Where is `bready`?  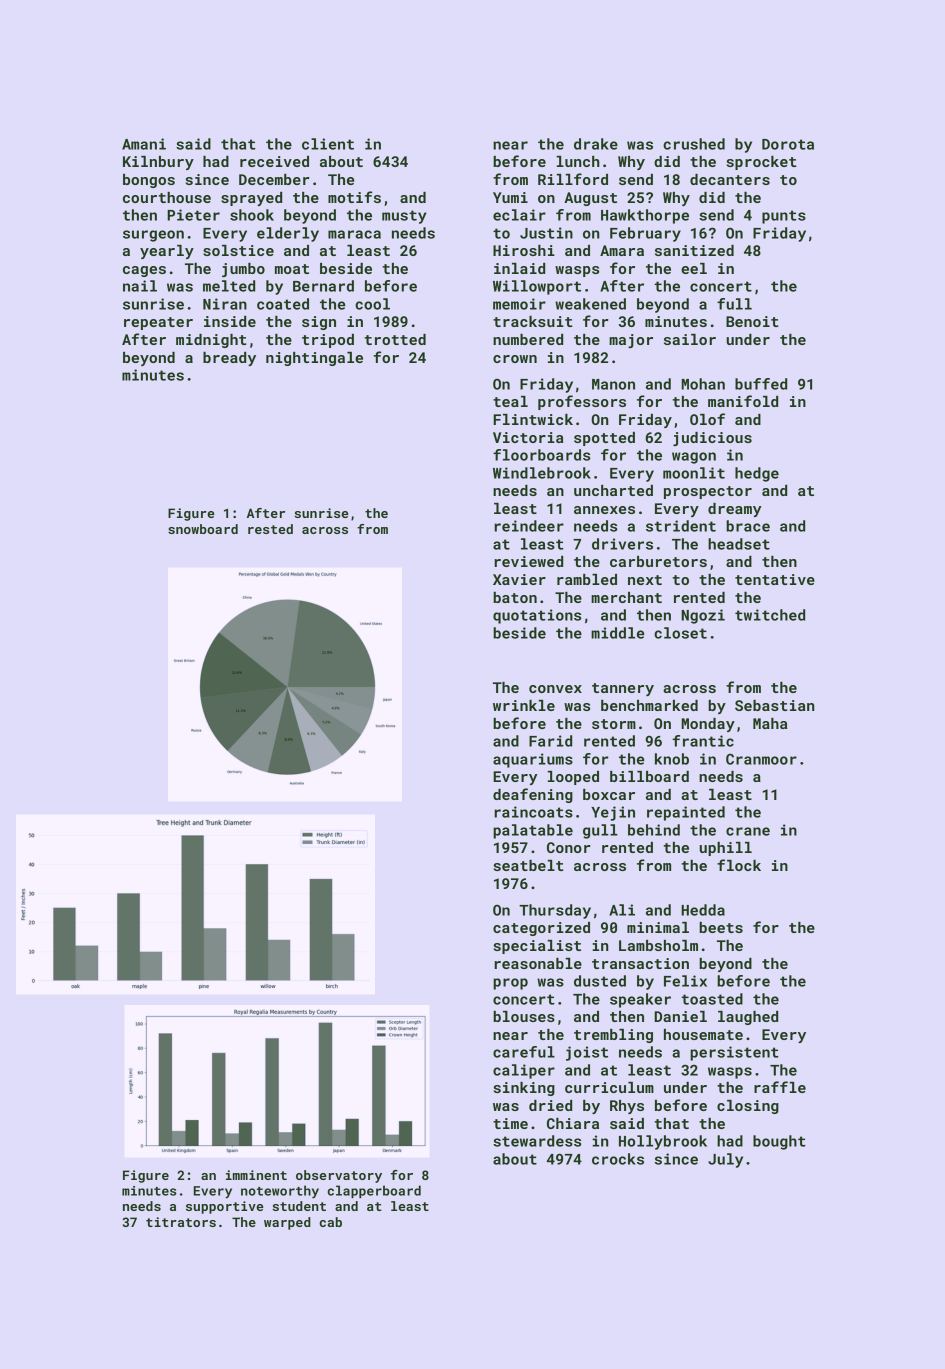 bready is located at coordinates (229, 359).
